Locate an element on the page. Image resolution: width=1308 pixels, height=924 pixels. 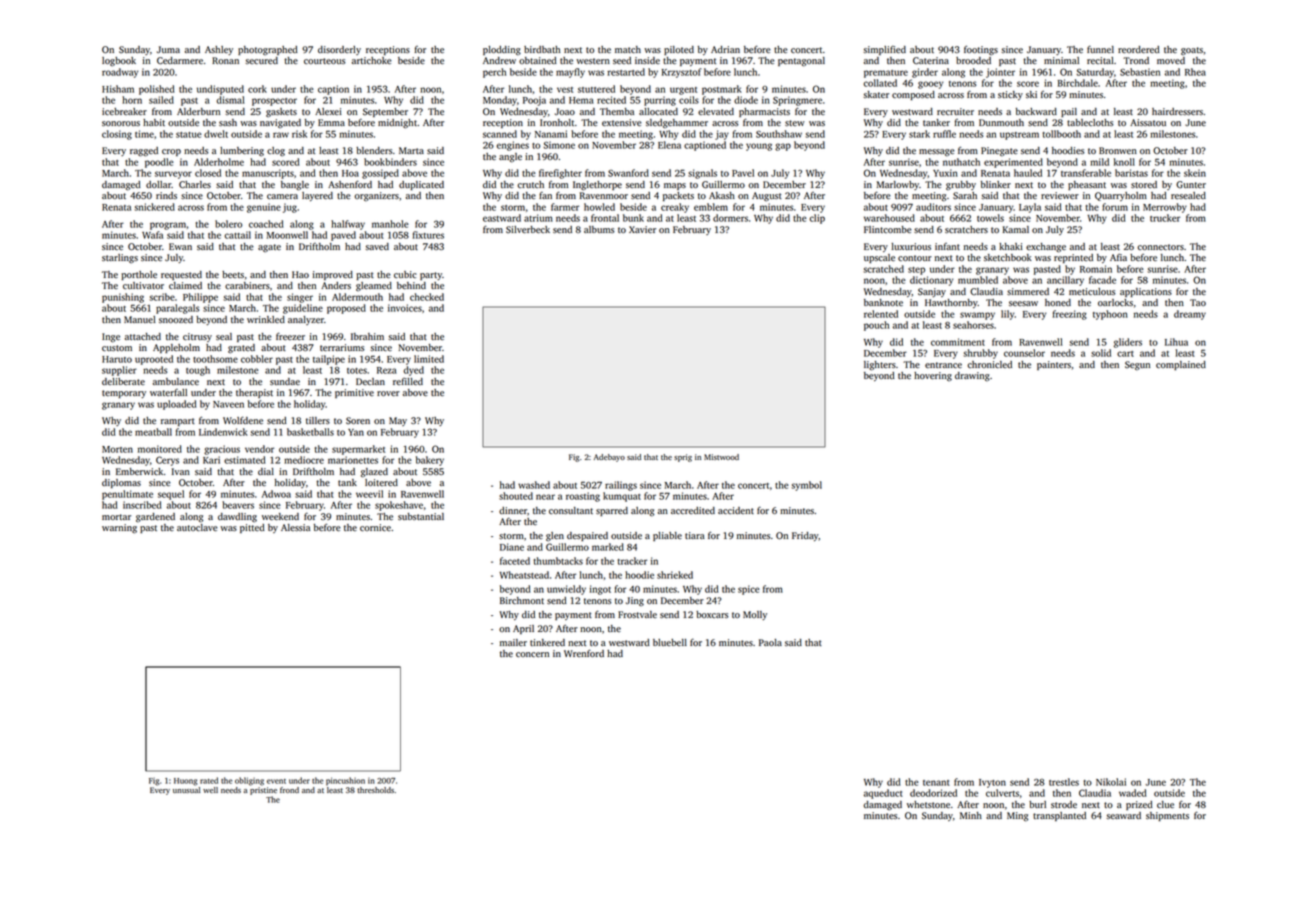
checked is located at coordinates (427, 297).
